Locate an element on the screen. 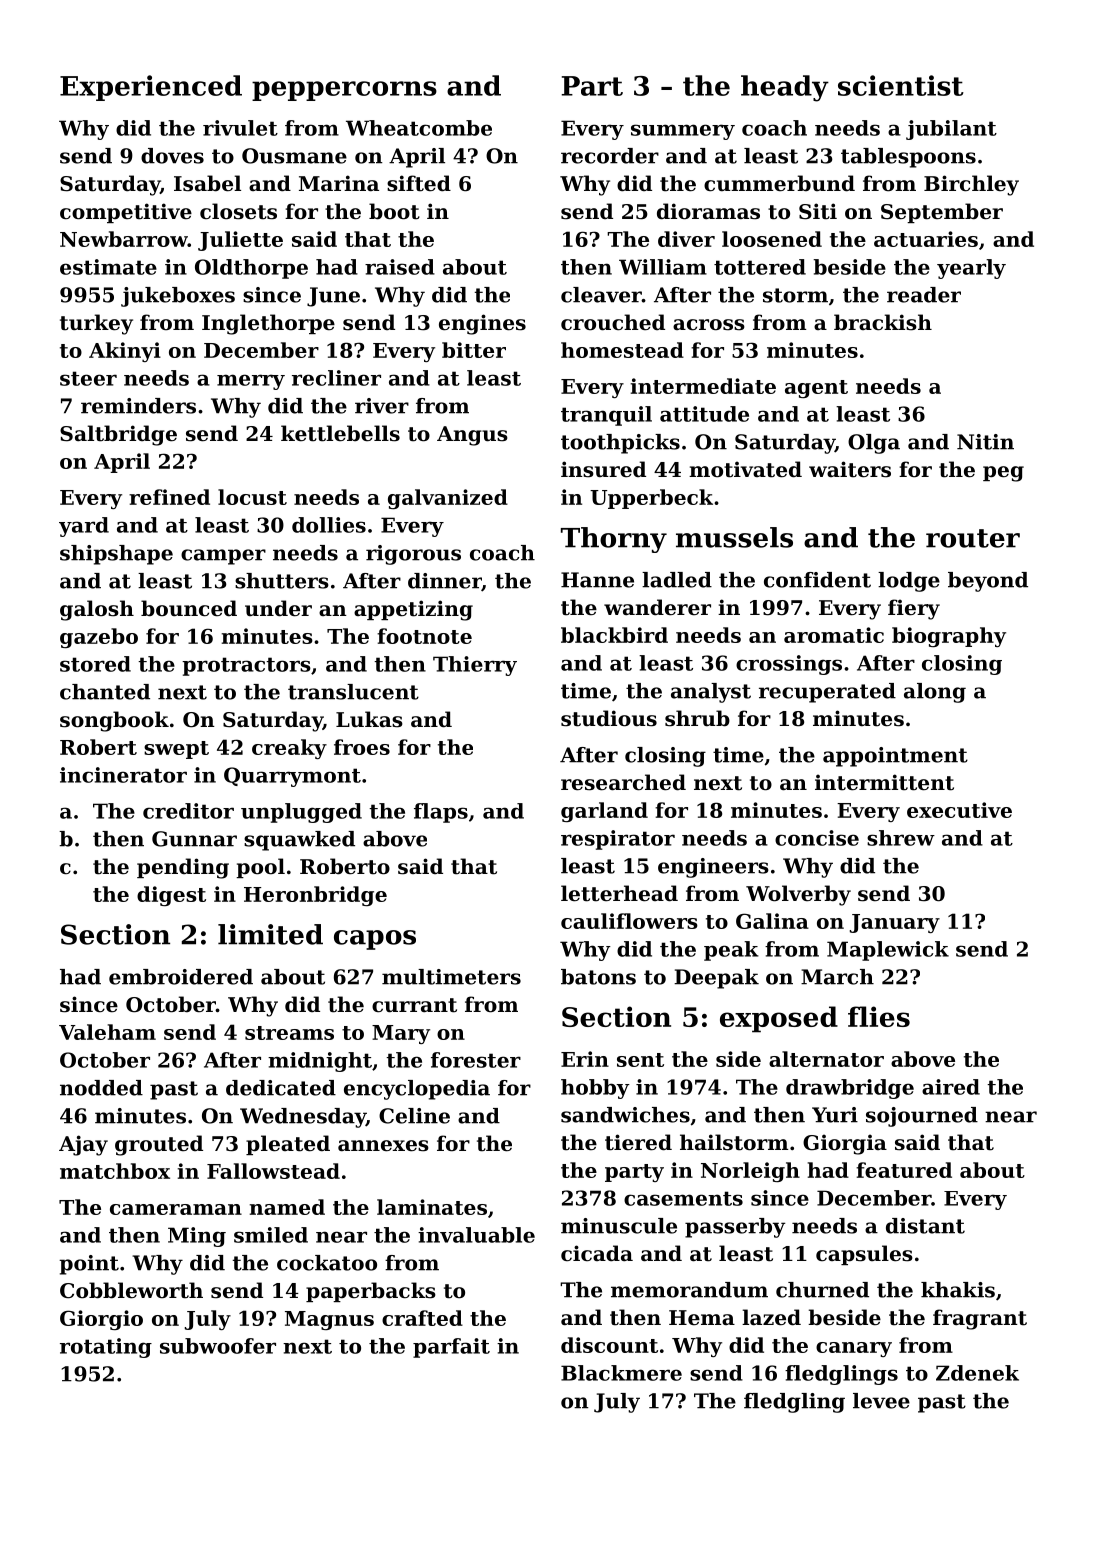  September is located at coordinates (942, 213).
